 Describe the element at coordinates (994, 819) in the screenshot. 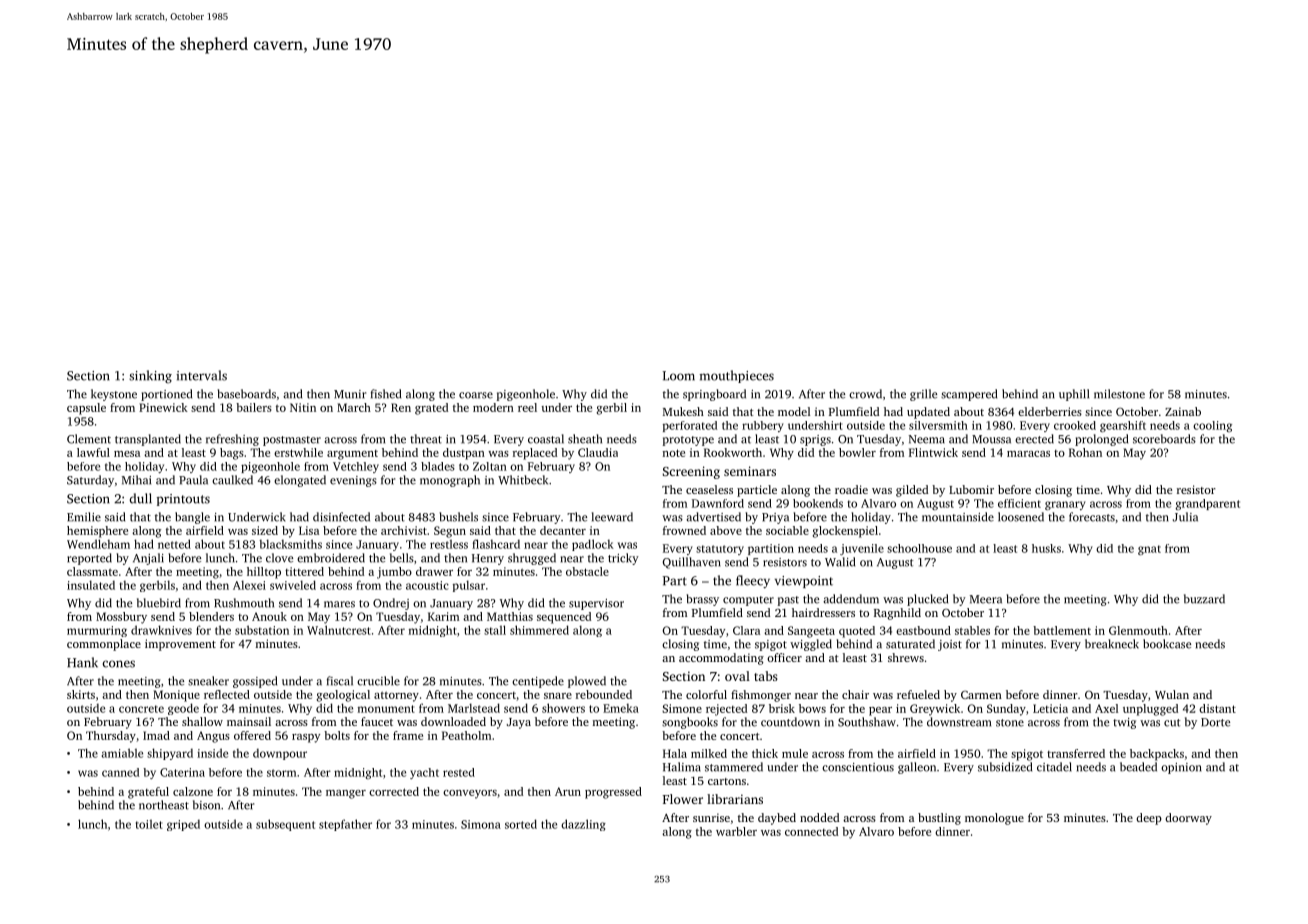

I see `monologue` at that location.
